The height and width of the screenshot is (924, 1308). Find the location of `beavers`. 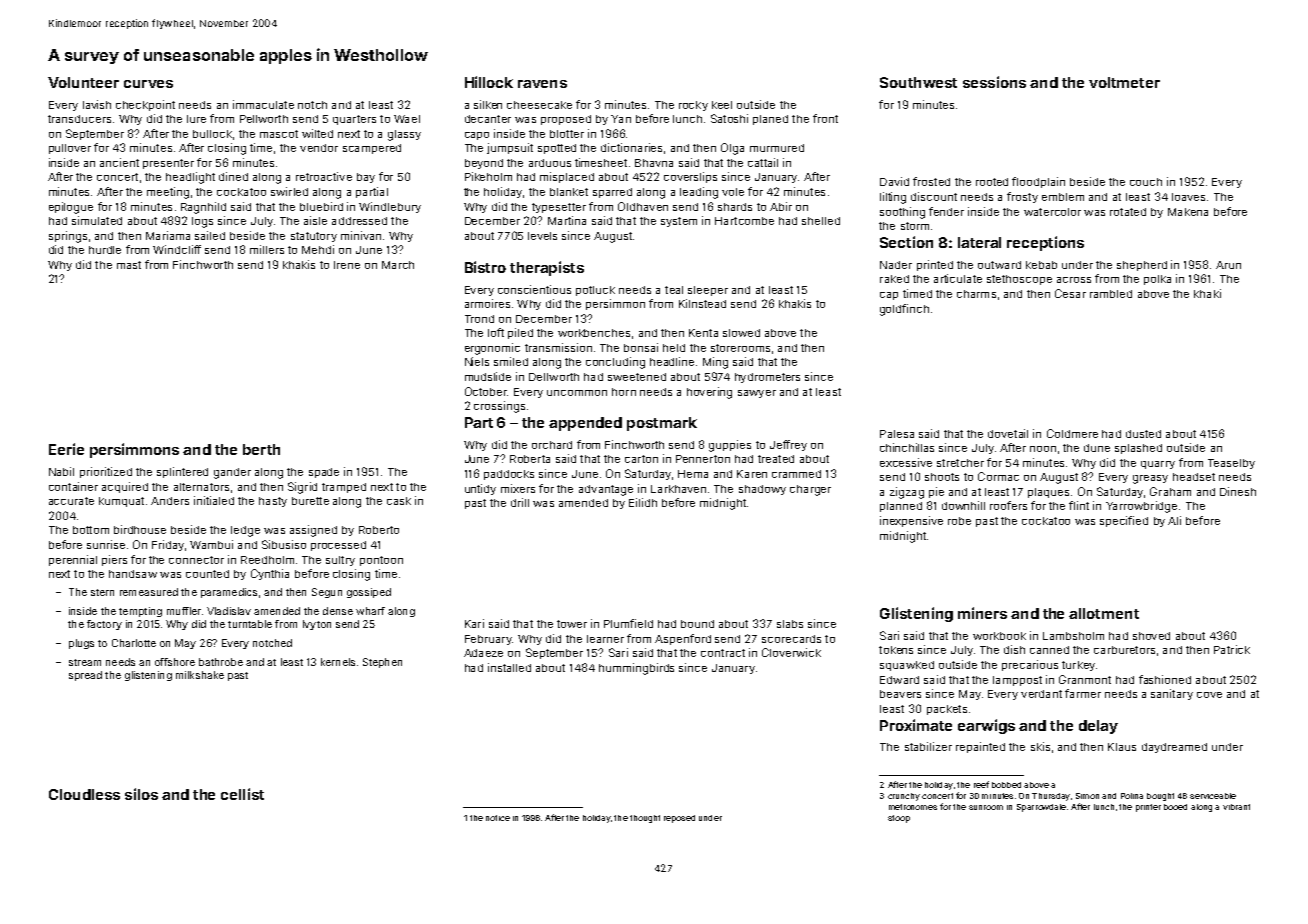

beavers is located at coordinates (900, 694).
